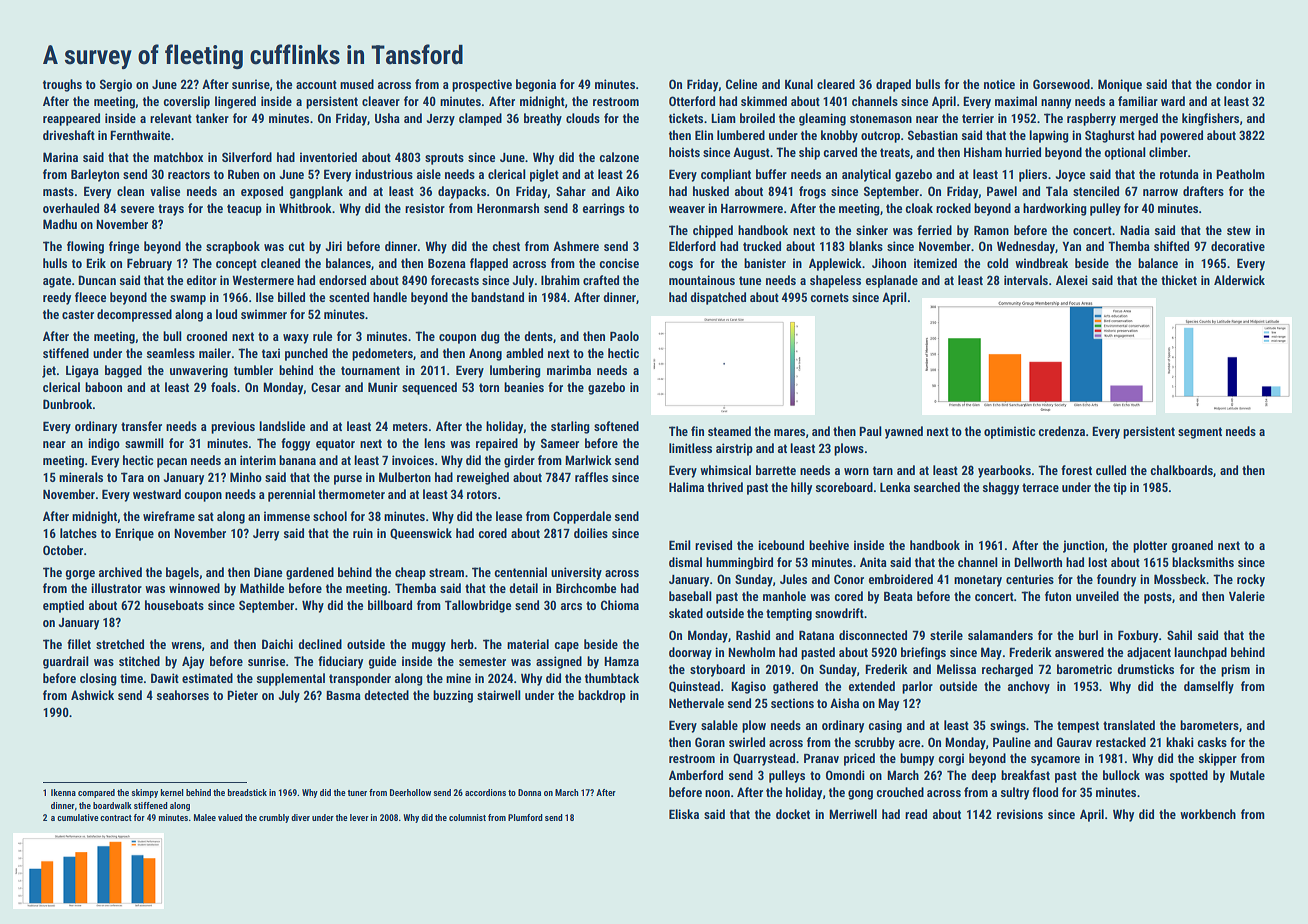 This document has width=1308, height=924. Describe the element at coordinates (726, 175) in the document. I see `compliant` at that location.
